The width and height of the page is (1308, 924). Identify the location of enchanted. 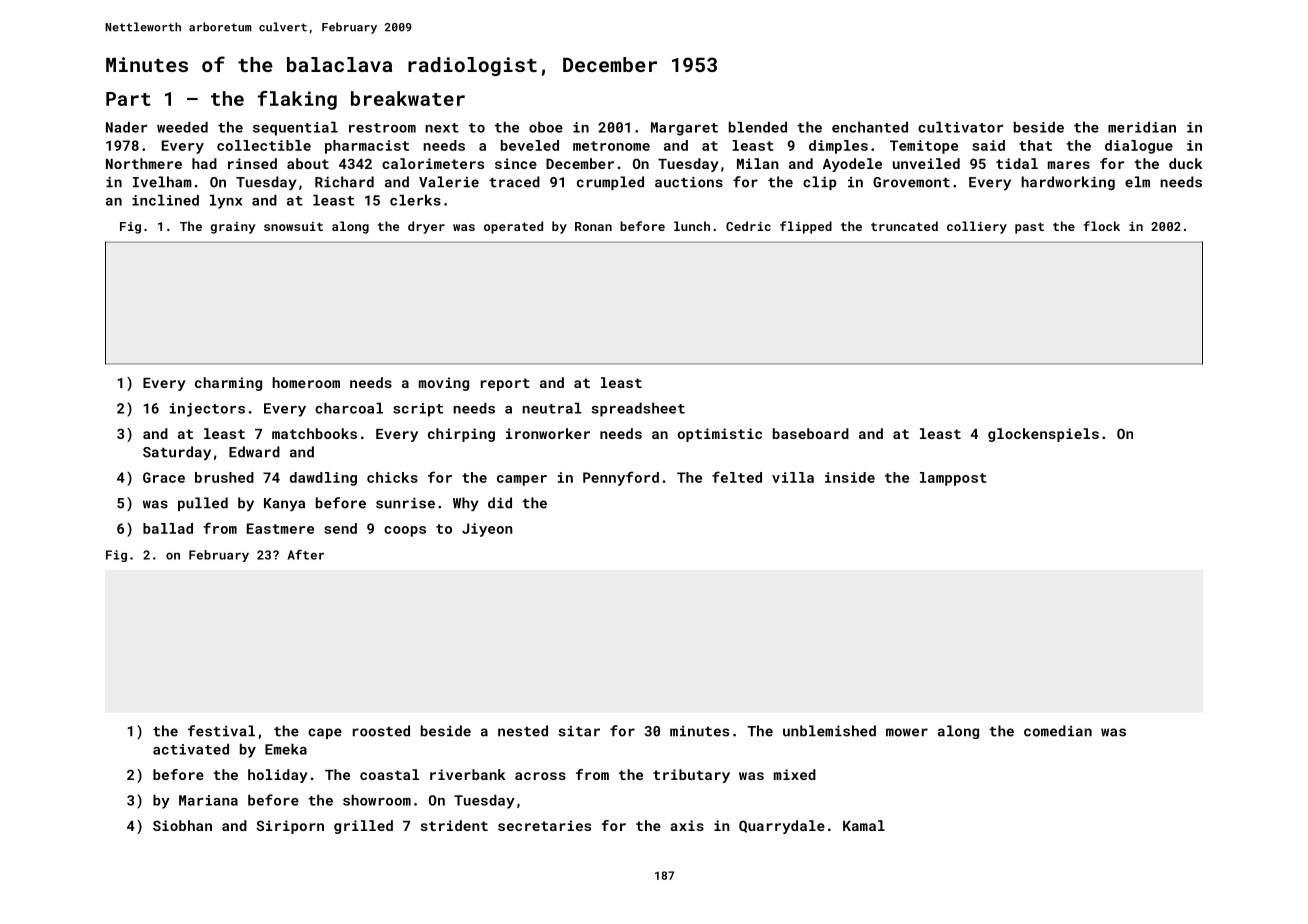
(870, 127).
